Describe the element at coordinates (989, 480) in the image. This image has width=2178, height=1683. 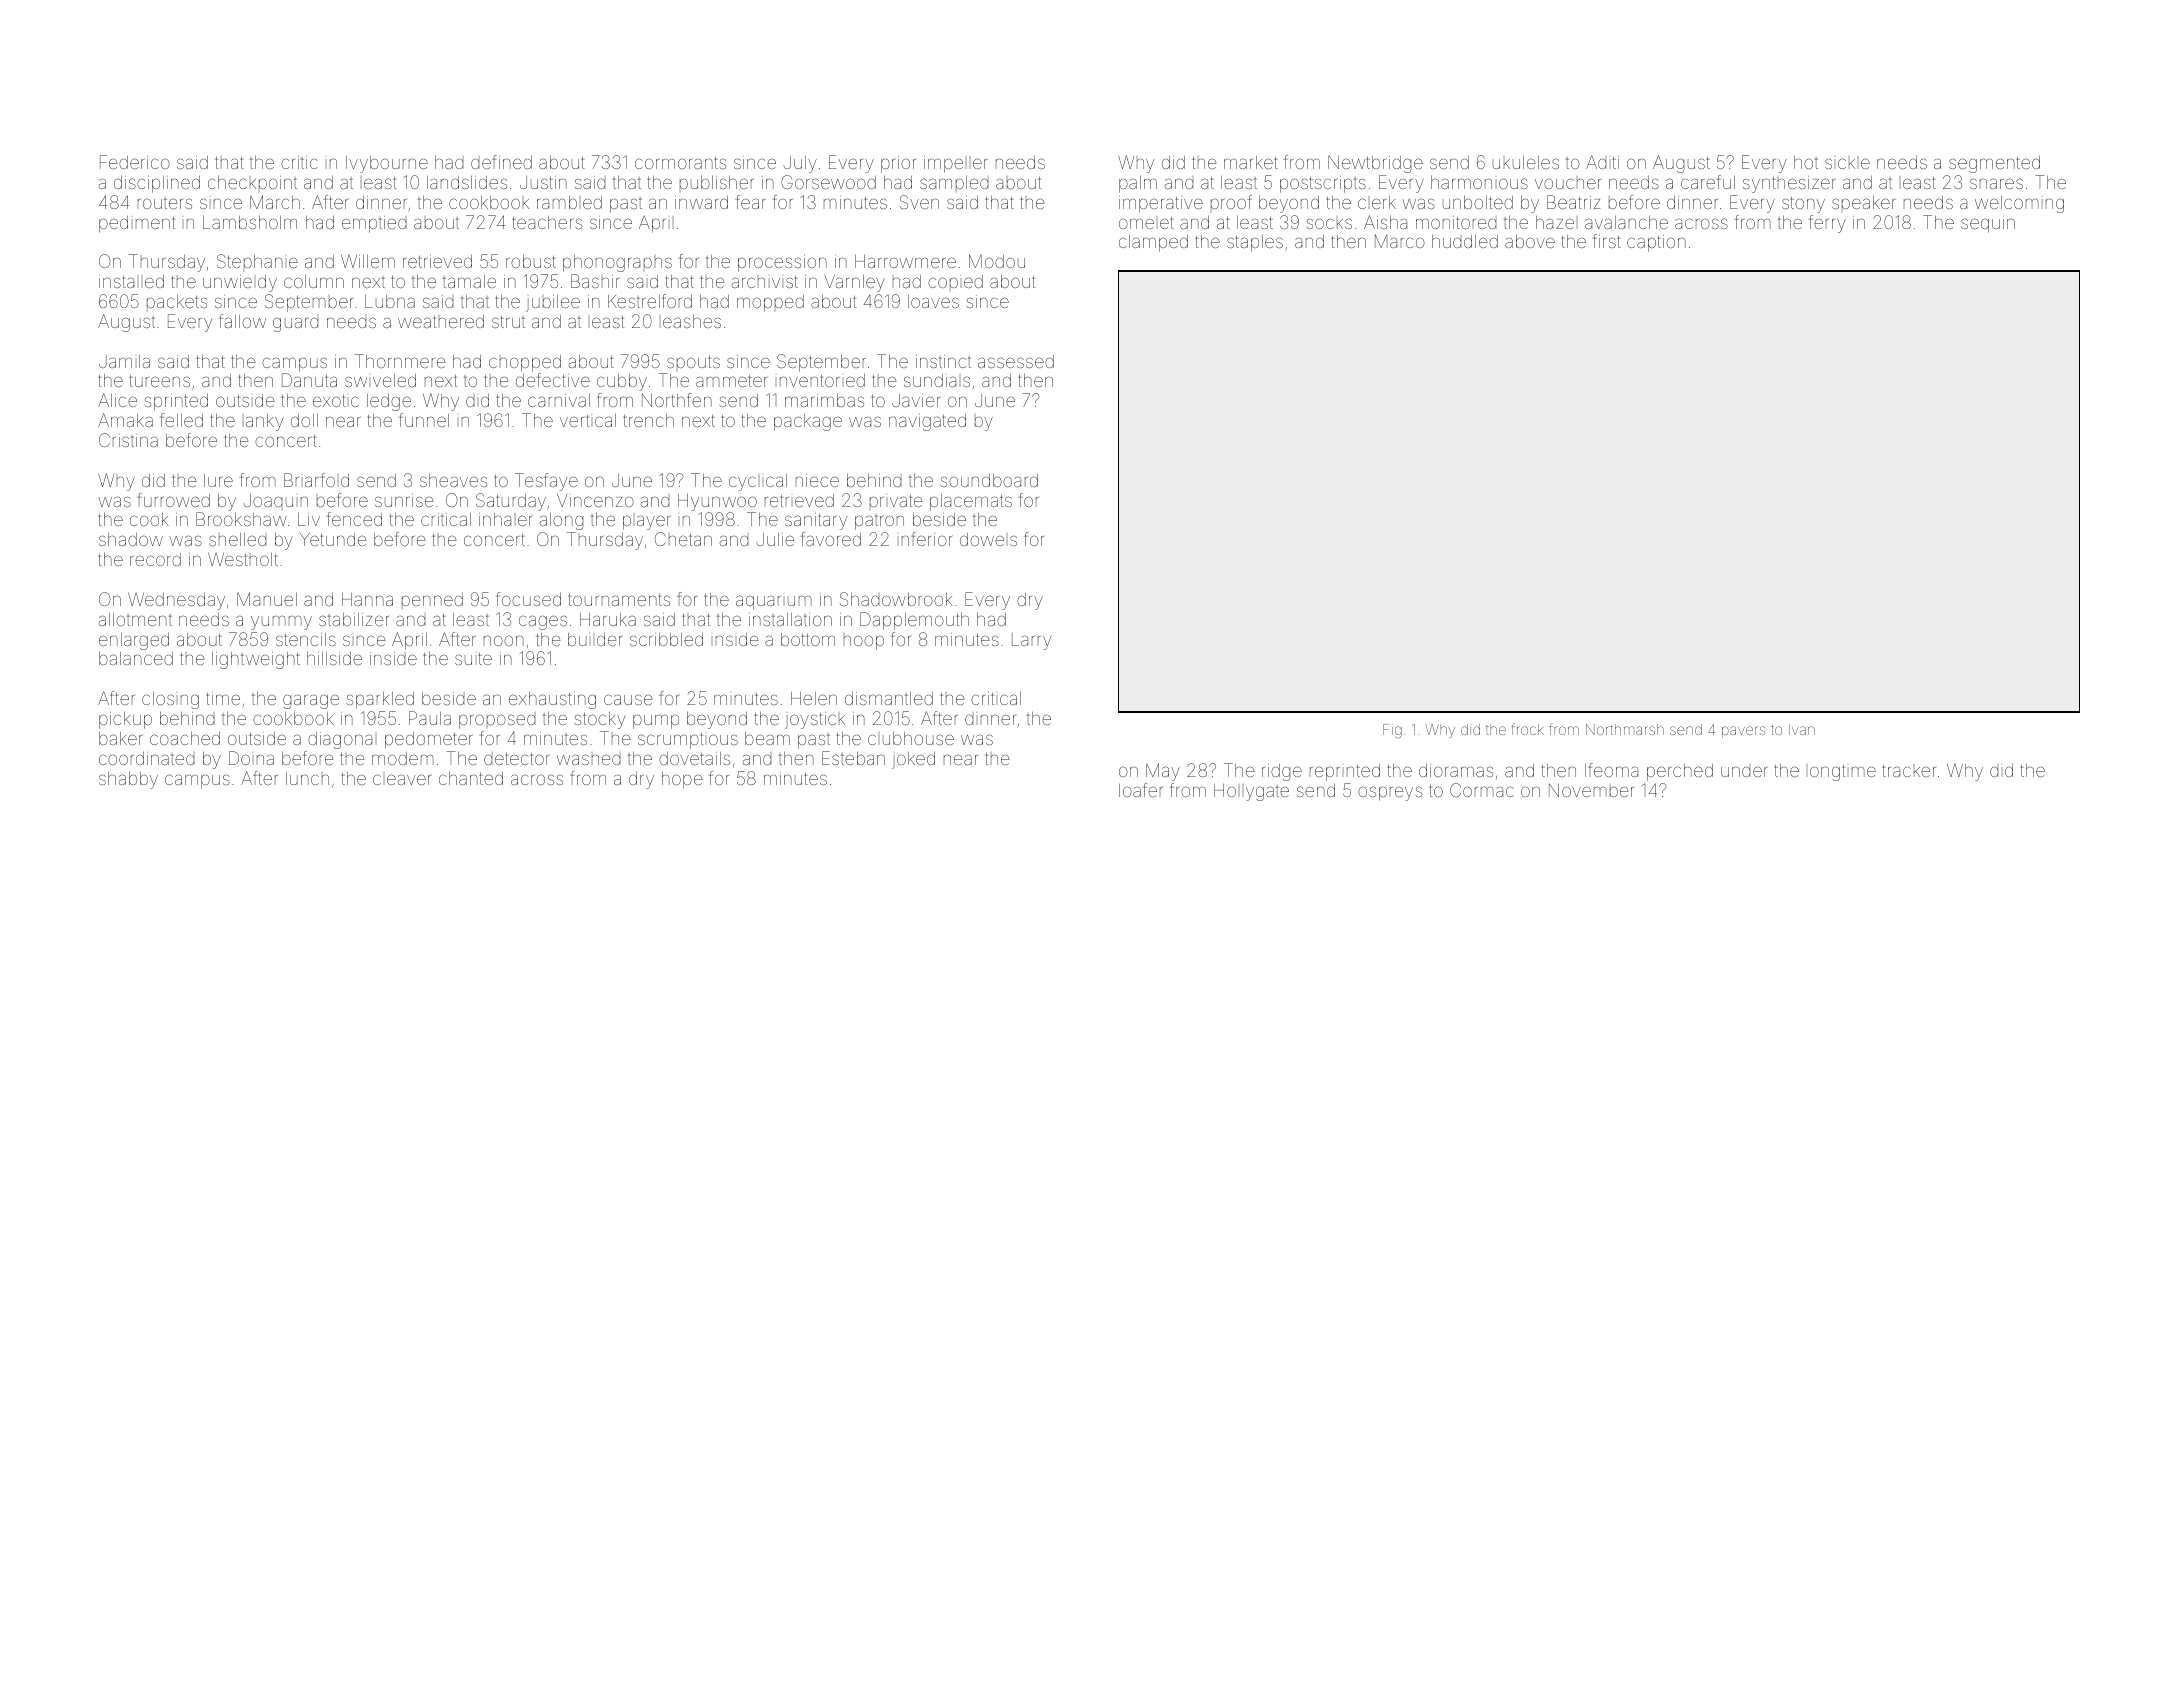
I see `soundboard` at that location.
